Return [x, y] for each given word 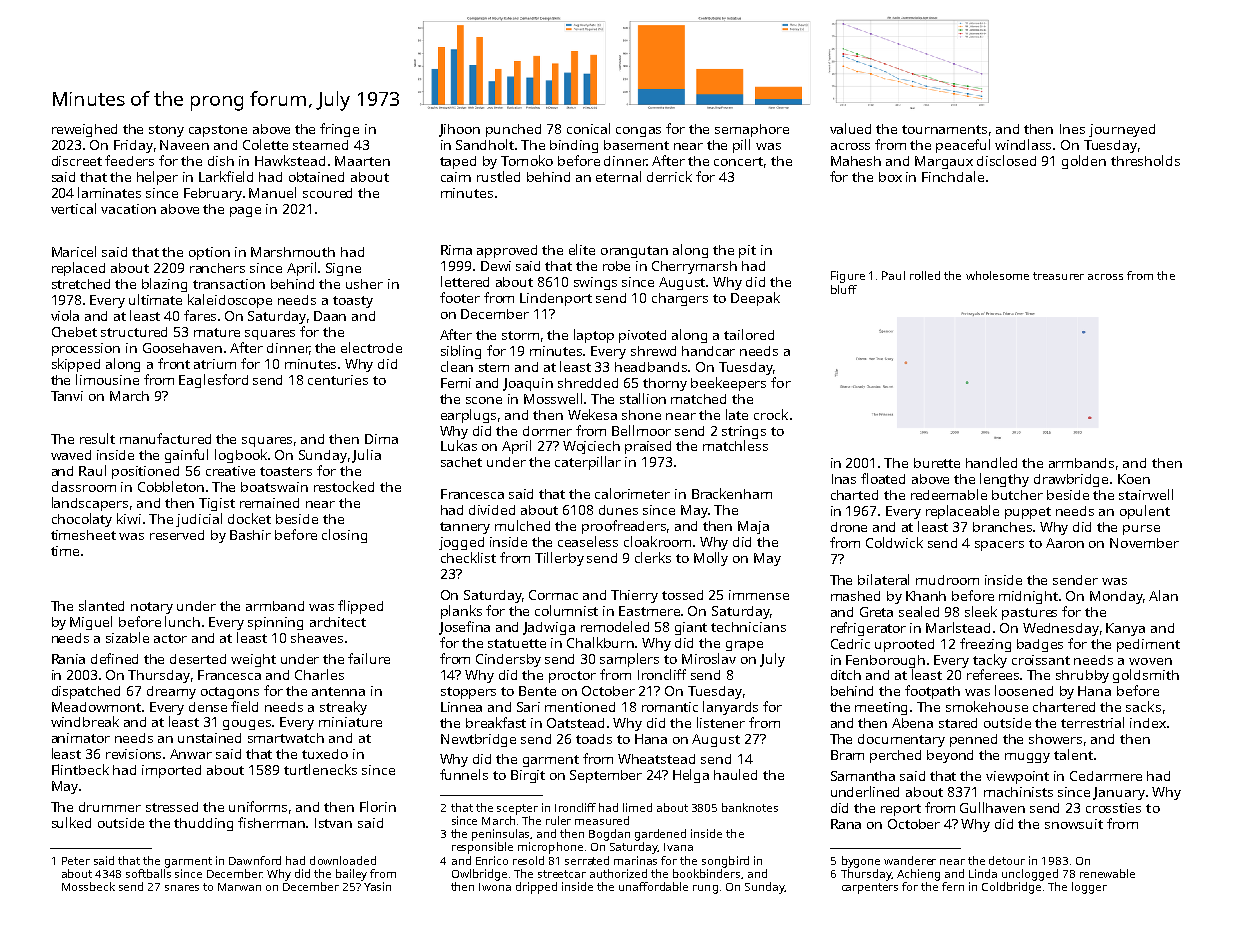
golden [1084, 162]
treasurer [1058, 276]
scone [484, 400]
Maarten [362, 161]
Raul [92, 470]
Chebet [74, 332]
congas [638, 132]
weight [253, 660]
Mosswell [553, 398]
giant [691, 628]
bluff [844, 289]
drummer [110, 807]
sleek [981, 611]
